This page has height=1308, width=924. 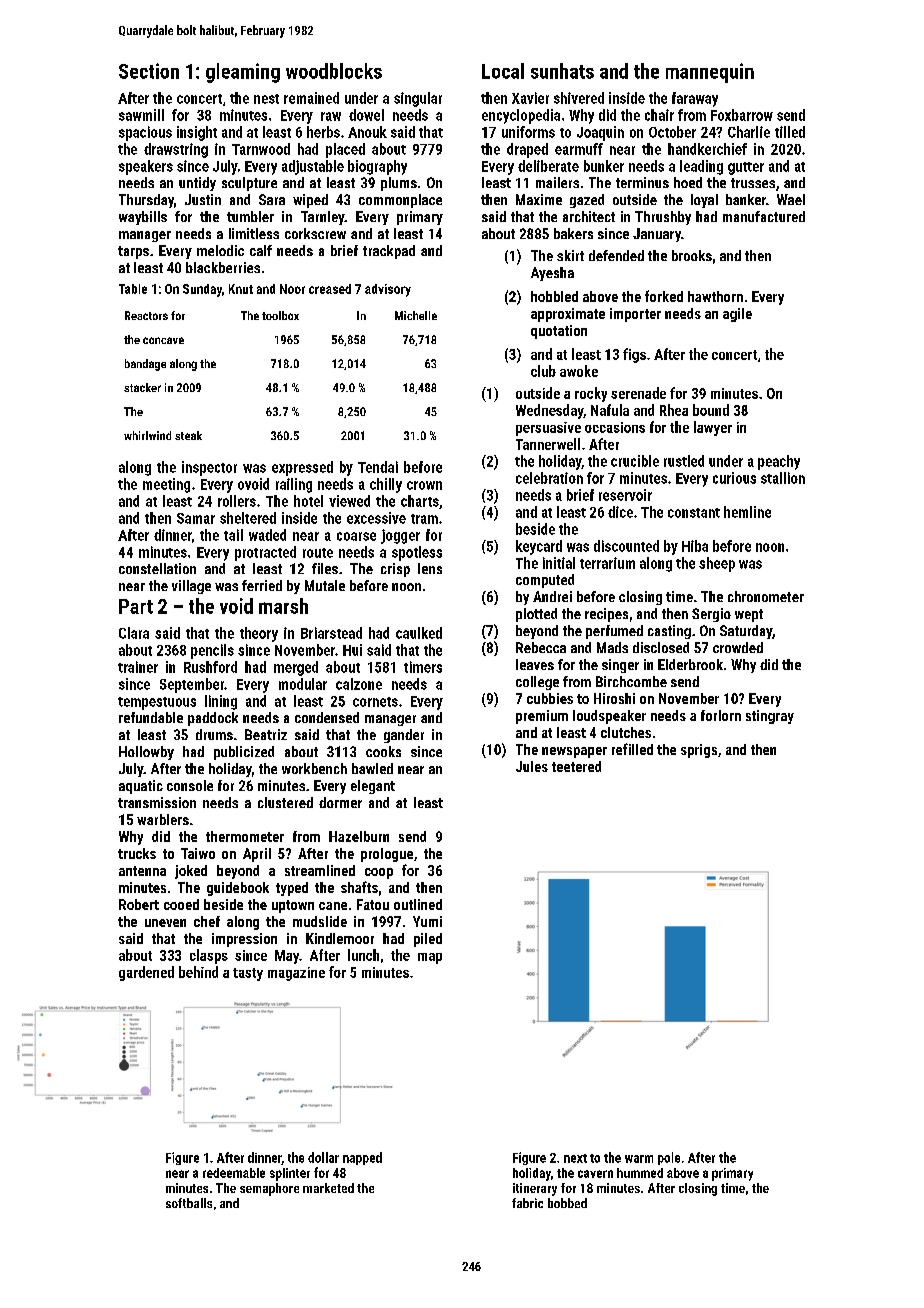 What do you see at coordinates (261, 149) in the page?
I see `Tarnwood` at bounding box center [261, 149].
